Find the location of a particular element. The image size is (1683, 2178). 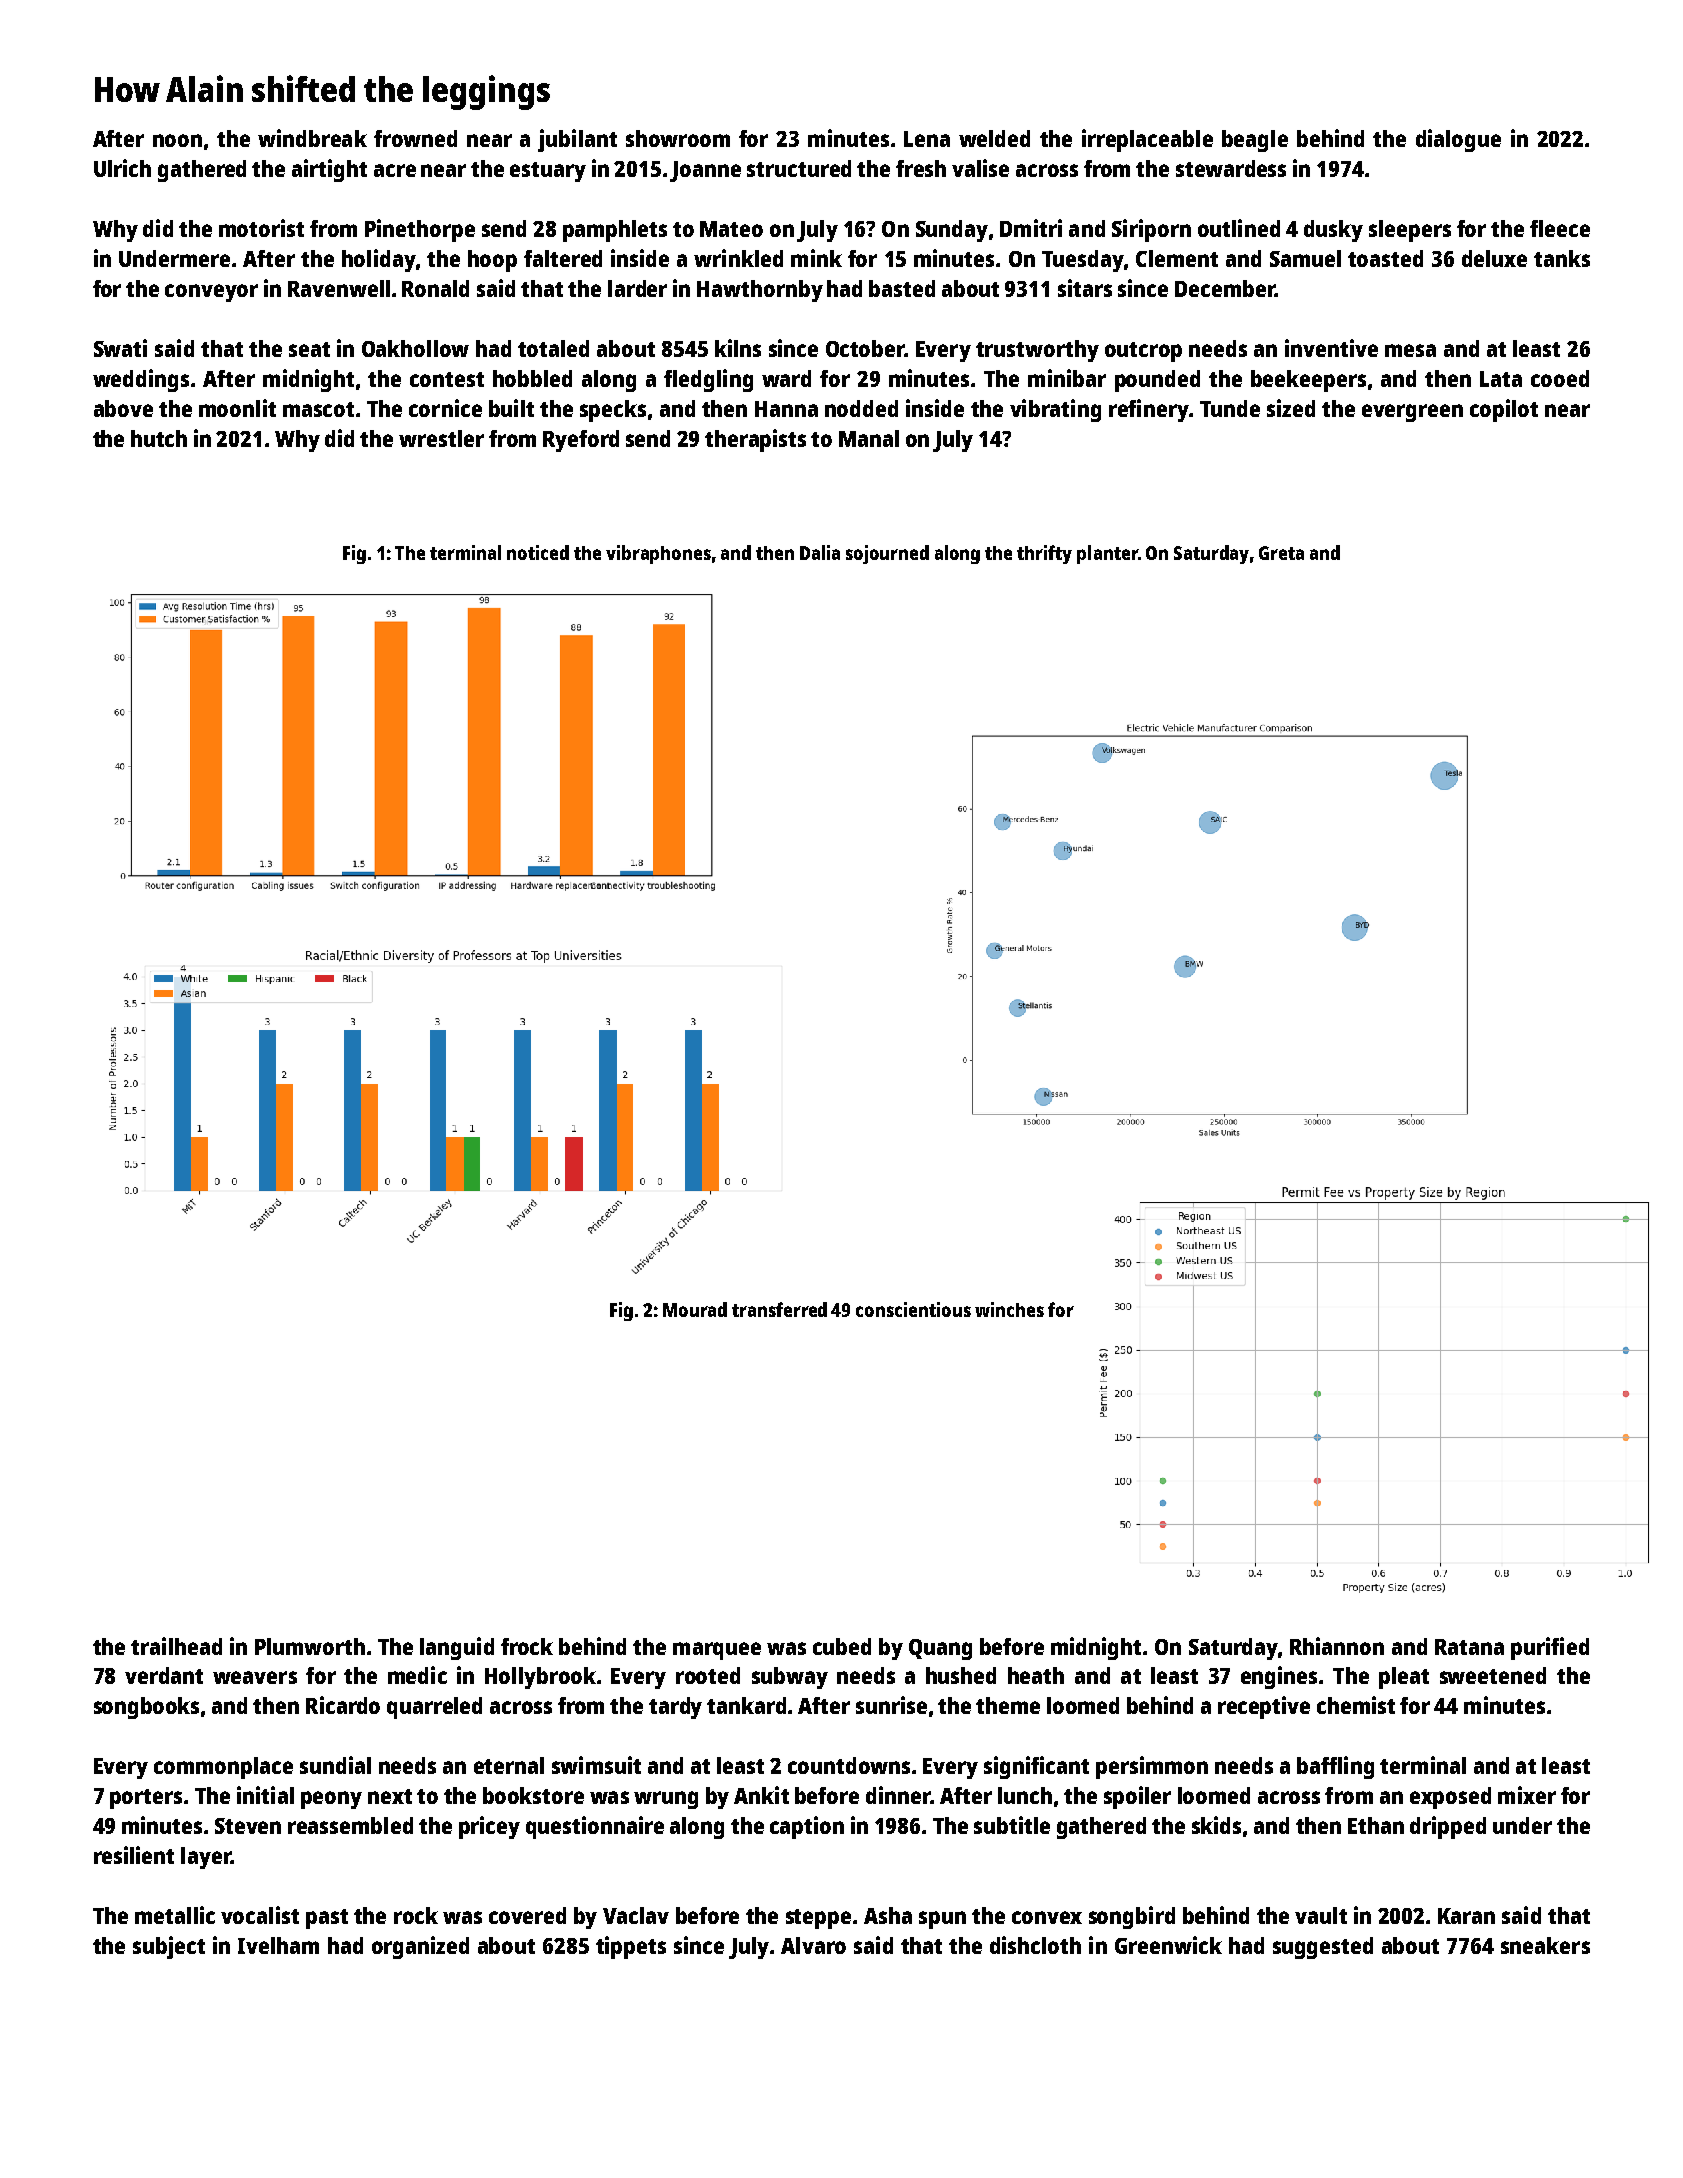

noticed is located at coordinates (538, 552).
